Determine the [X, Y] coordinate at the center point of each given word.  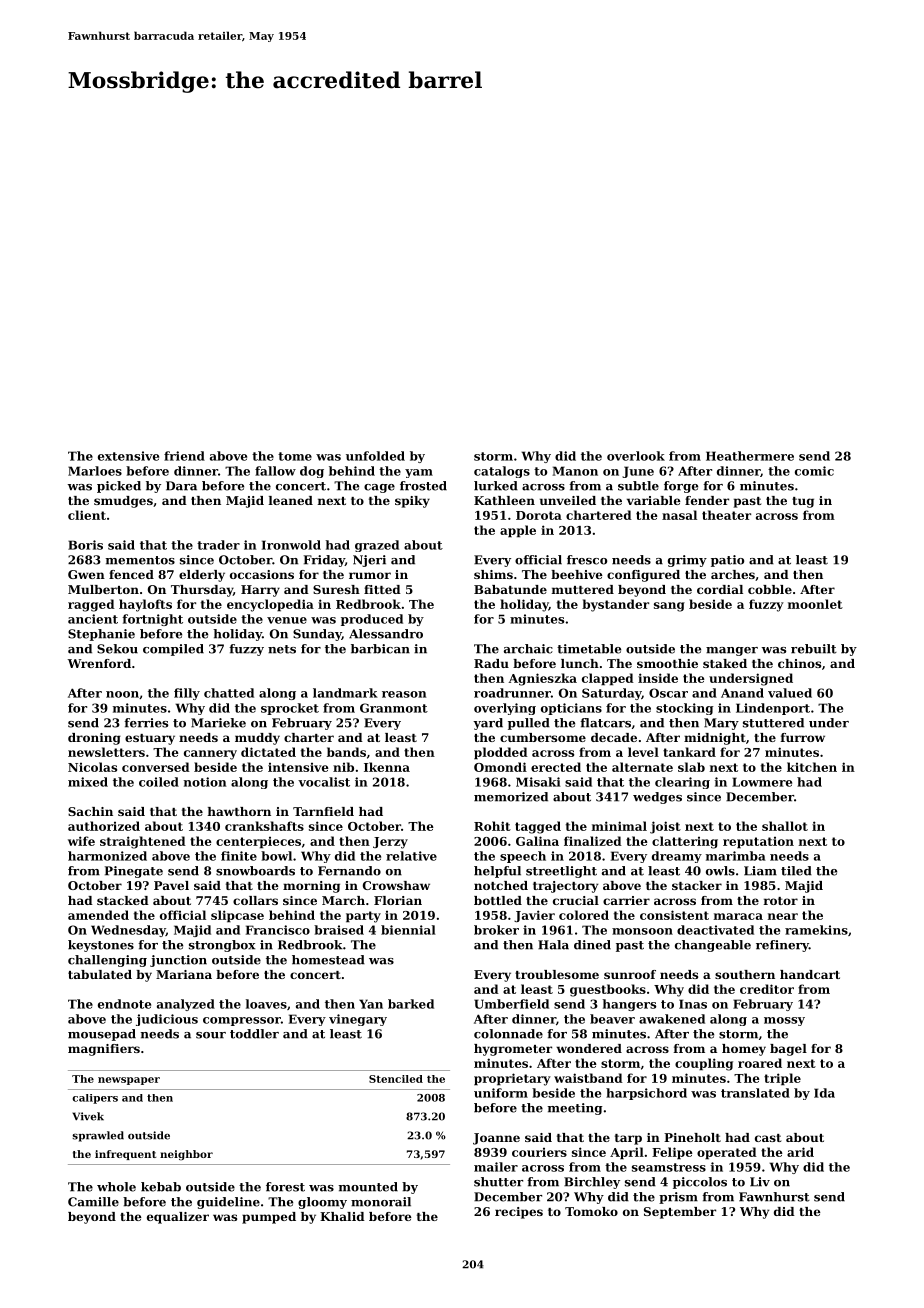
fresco [587, 560]
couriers [539, 1152]
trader [218, 545]
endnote [124, 1004]
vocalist [324, 782]
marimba [736, 856]
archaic [528, 649]
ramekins [816, 930]
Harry [260, 591]
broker [496, 930]
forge [681, 487]
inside [658, 678]
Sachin [90, 811]
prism [678, 1198]
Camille [93, 1202]
